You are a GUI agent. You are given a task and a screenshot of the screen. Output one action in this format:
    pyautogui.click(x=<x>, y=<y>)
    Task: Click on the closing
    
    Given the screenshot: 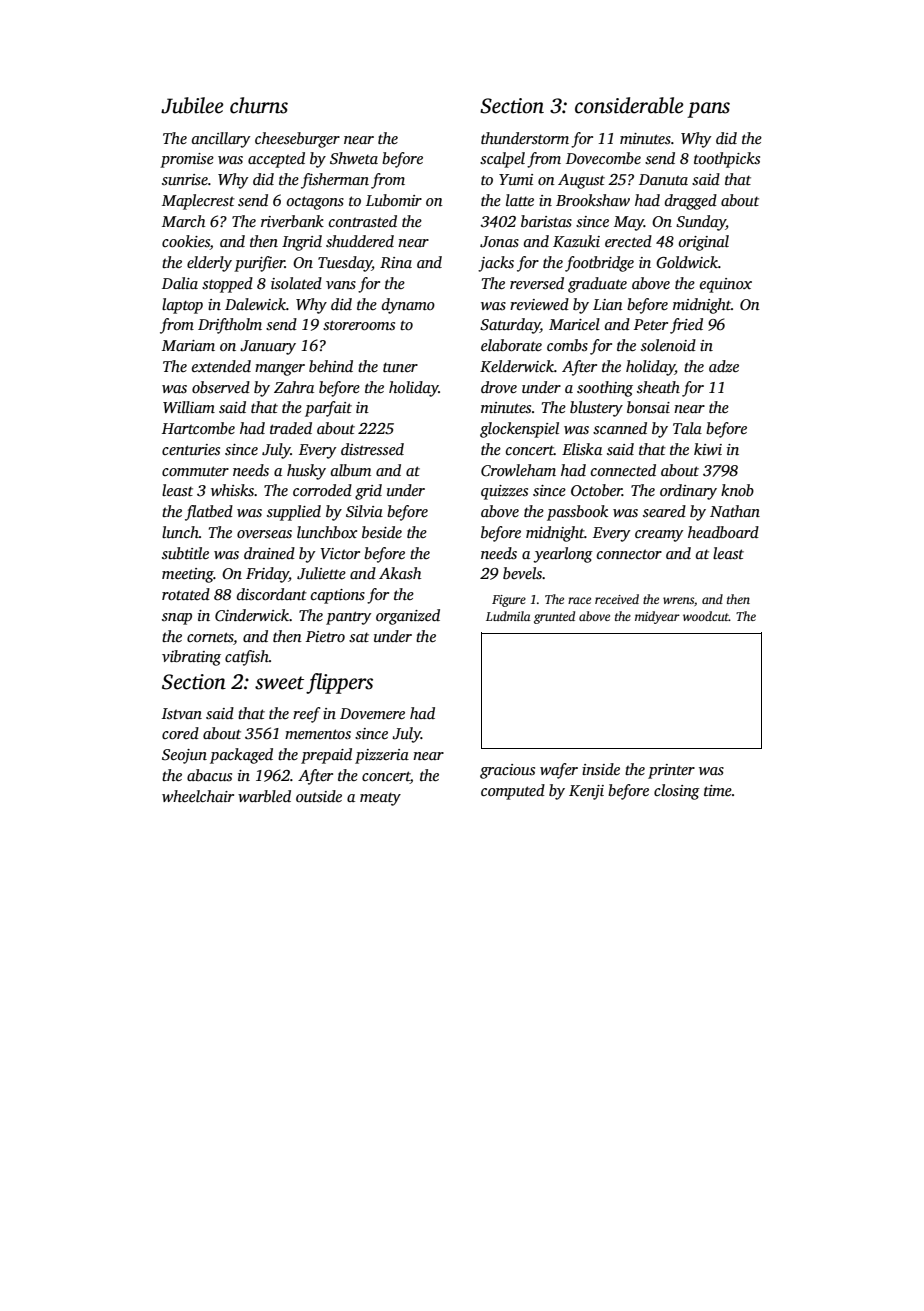 What is the action you would take?
    pyautogui.click(x=677, y=792)
